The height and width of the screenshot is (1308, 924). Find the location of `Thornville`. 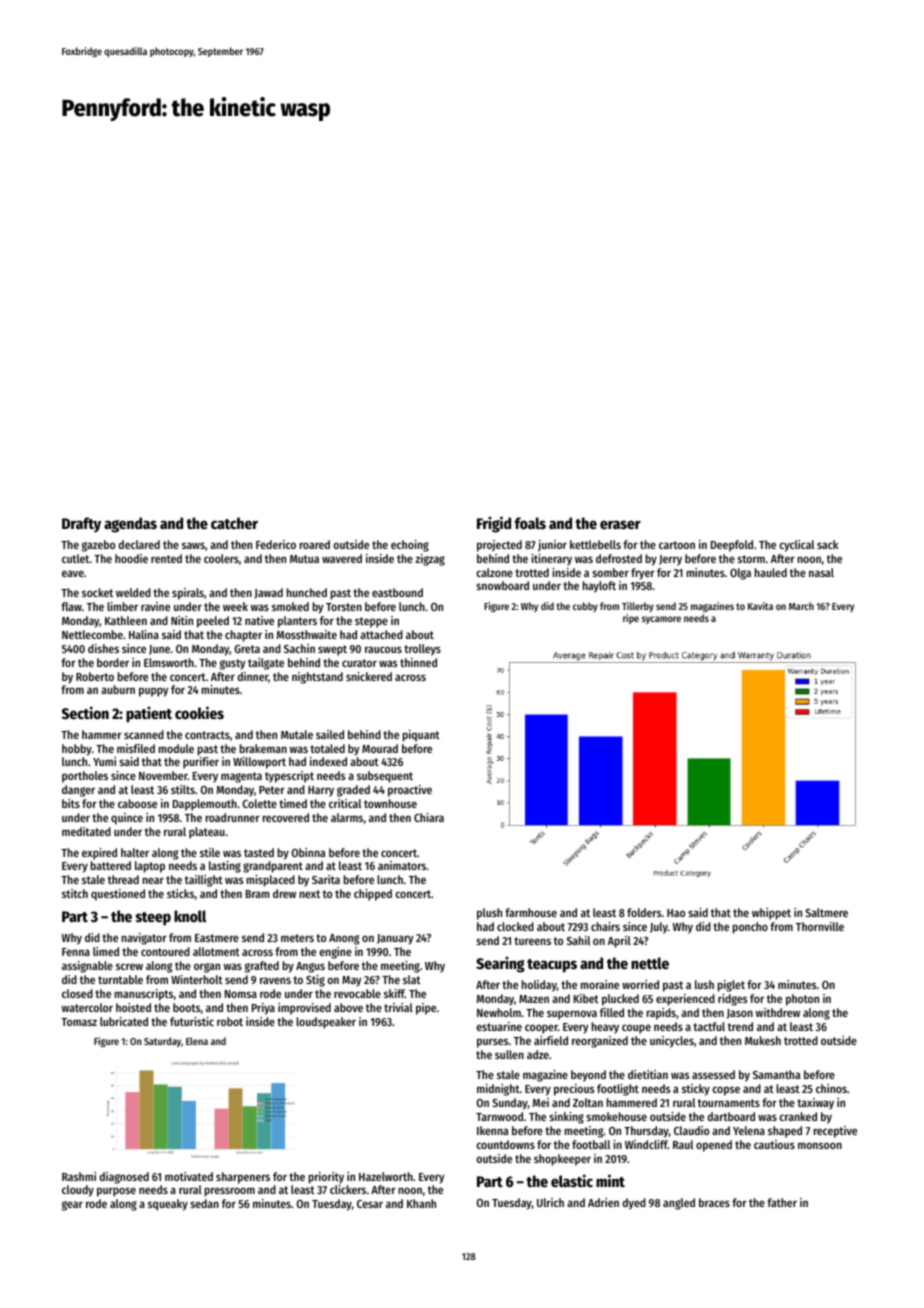

Thornville is located at coordinates (820, 926).
